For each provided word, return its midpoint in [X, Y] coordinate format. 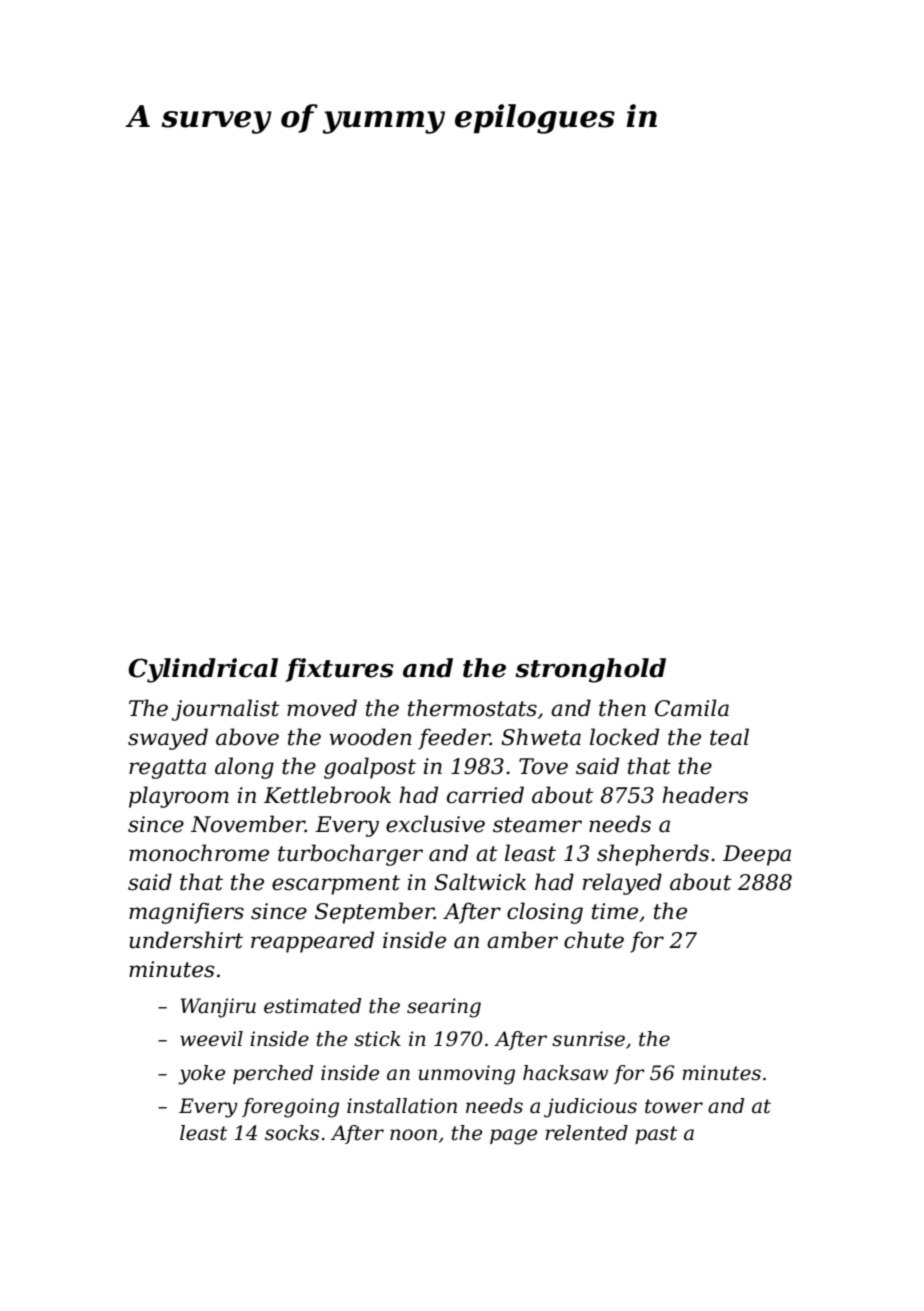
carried [485, 795]
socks [292, 1133]
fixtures [339, 670]
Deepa [757, 855]
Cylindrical [203, 670]
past [656, 1135]
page [513, 1137]
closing [545, 913]
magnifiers [186, 913]
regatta [167, 769]
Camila [692, 708]
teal [729, 737]
